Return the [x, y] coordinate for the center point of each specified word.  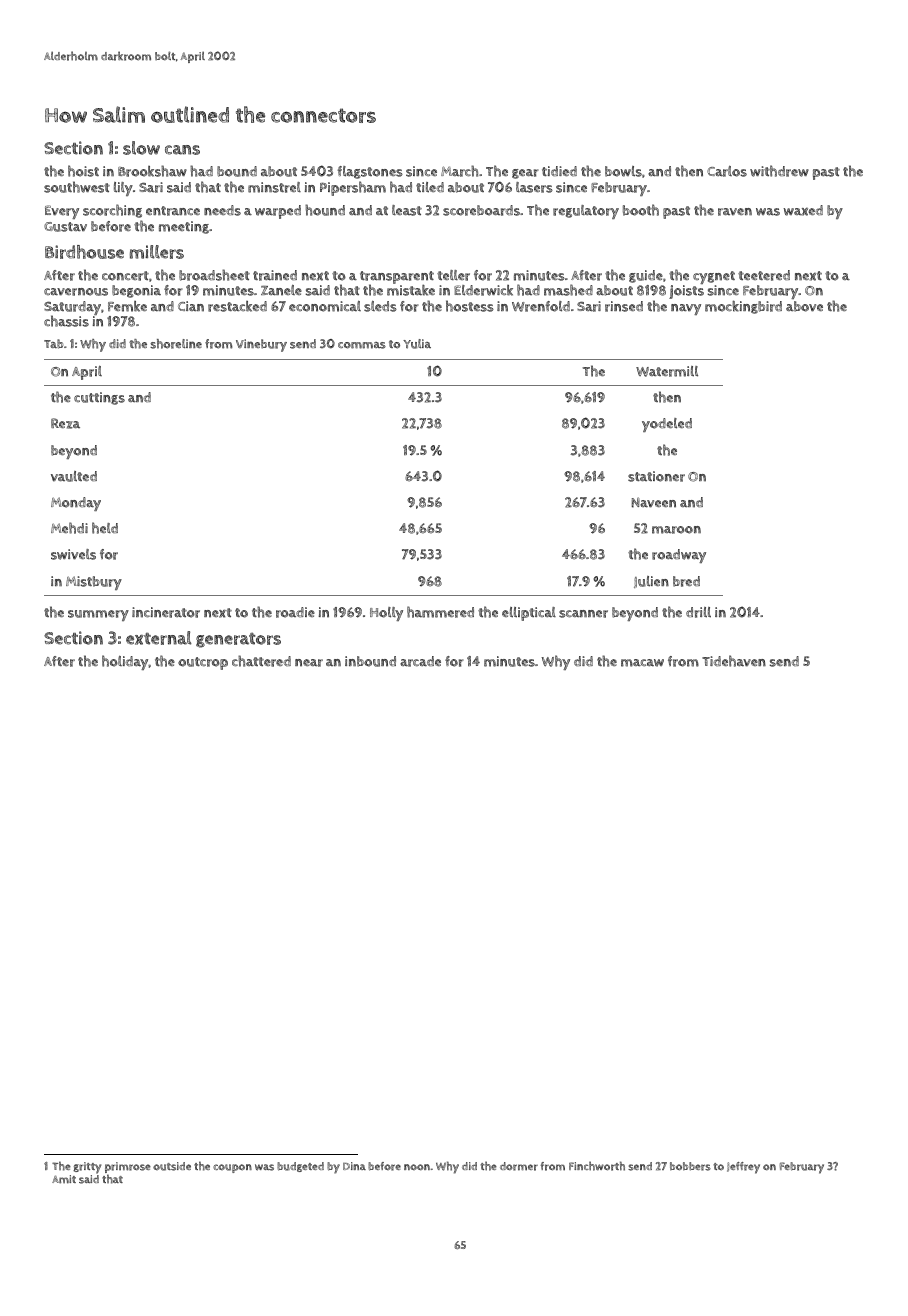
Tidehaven [734, 661]
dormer [519, 1166]
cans [182, 150]
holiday [125, 662]
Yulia [417, 344]
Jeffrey [743, 1168]
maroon [676, 530]
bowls [623, 171]
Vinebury [261, 345]
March [459, 171]
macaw [642, 663]
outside [172, 1166]
